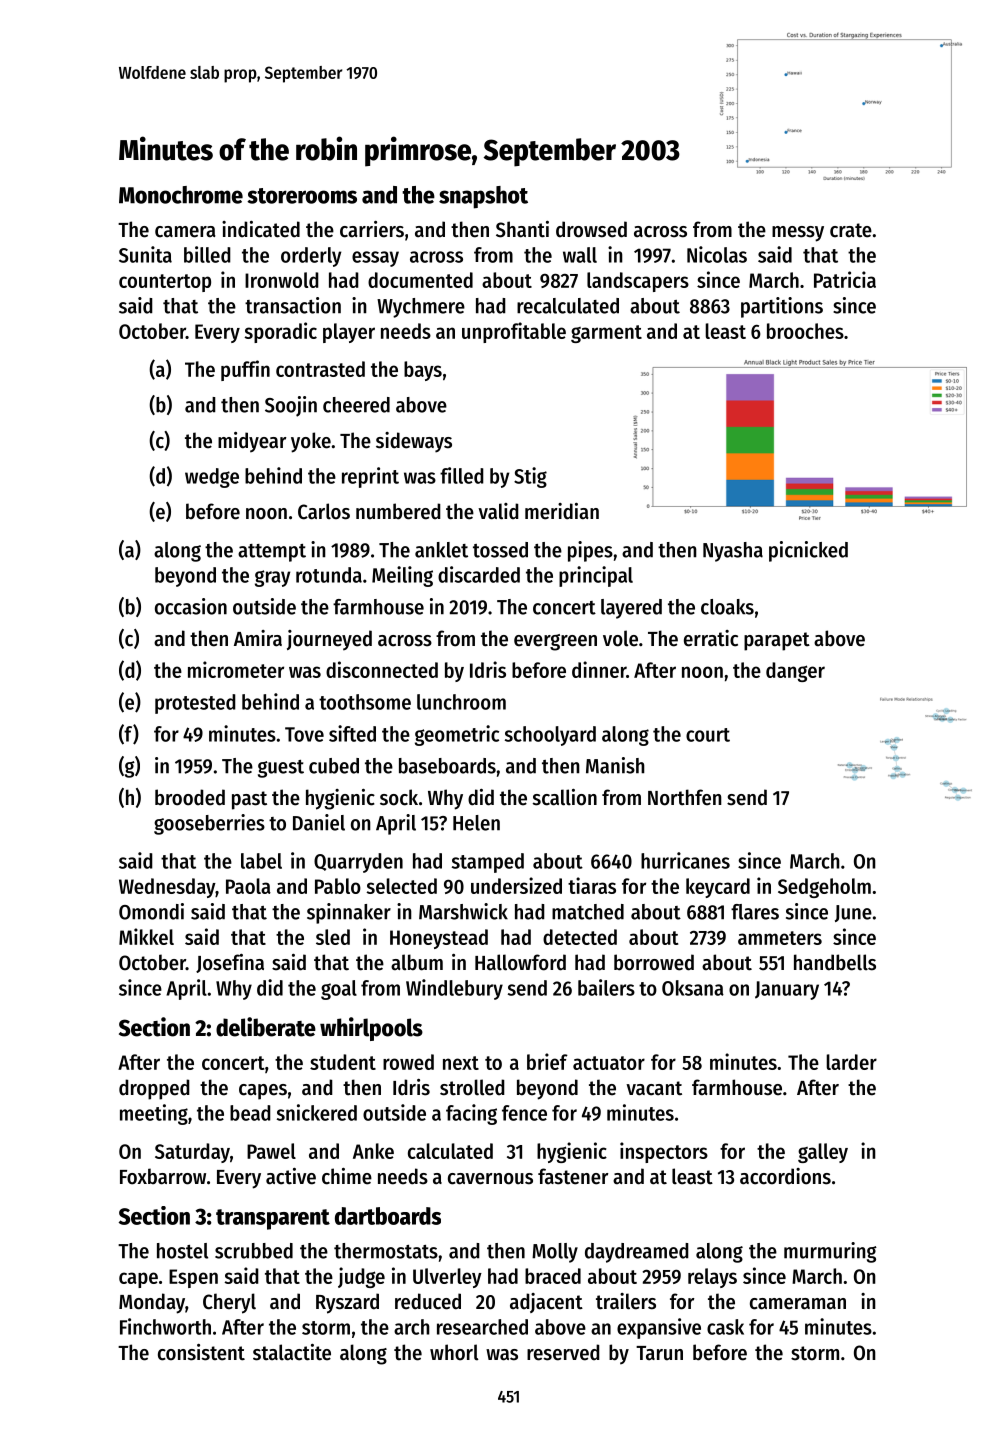 This image has width=995, height=1441. Describe the element at coordinates (563, 1352) in the image. I see `reserved` at that location.
